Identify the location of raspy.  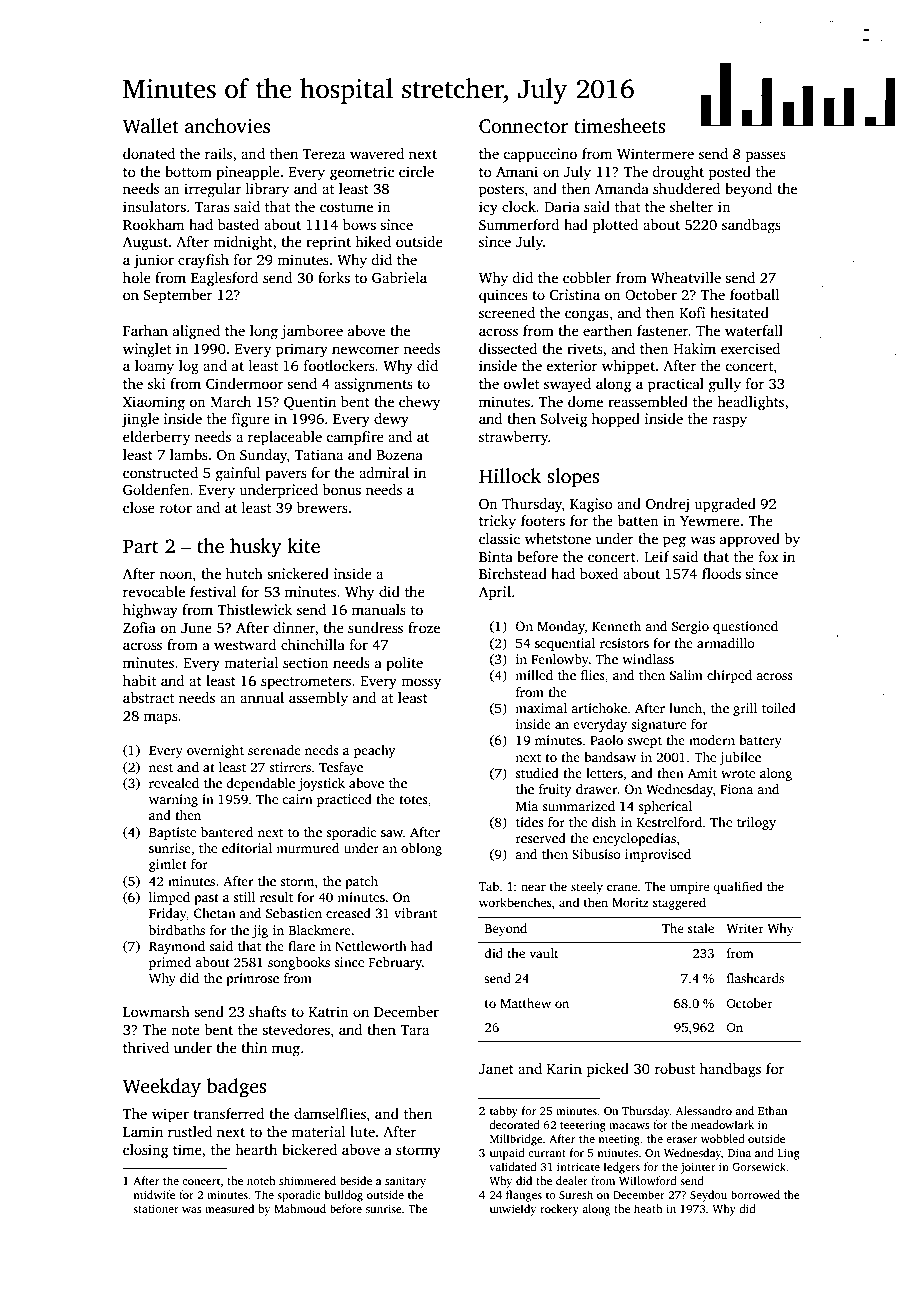
(729, 422).
